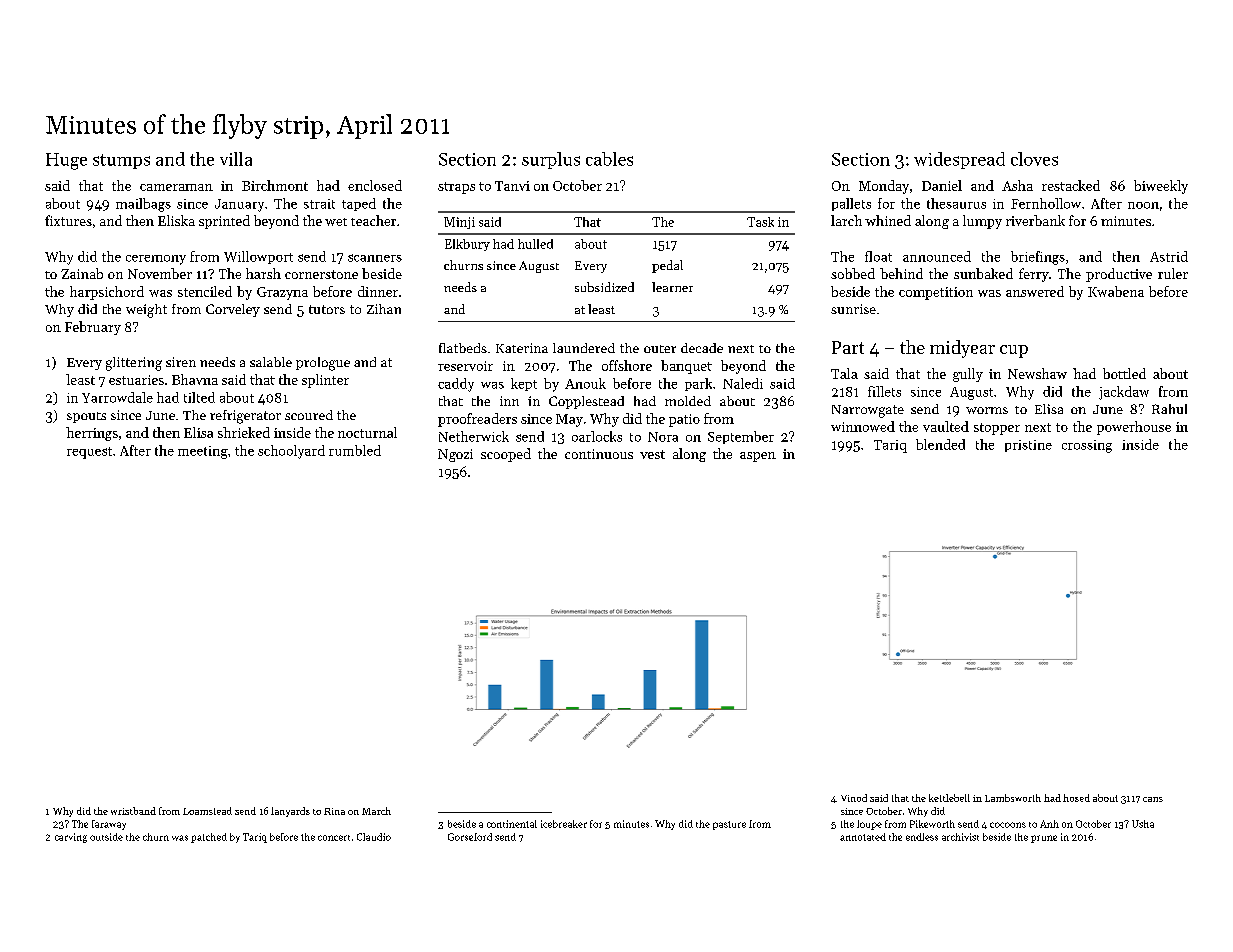  Describe the element at coordinates (1044, 839) in the page. I see `prune` at that location.
